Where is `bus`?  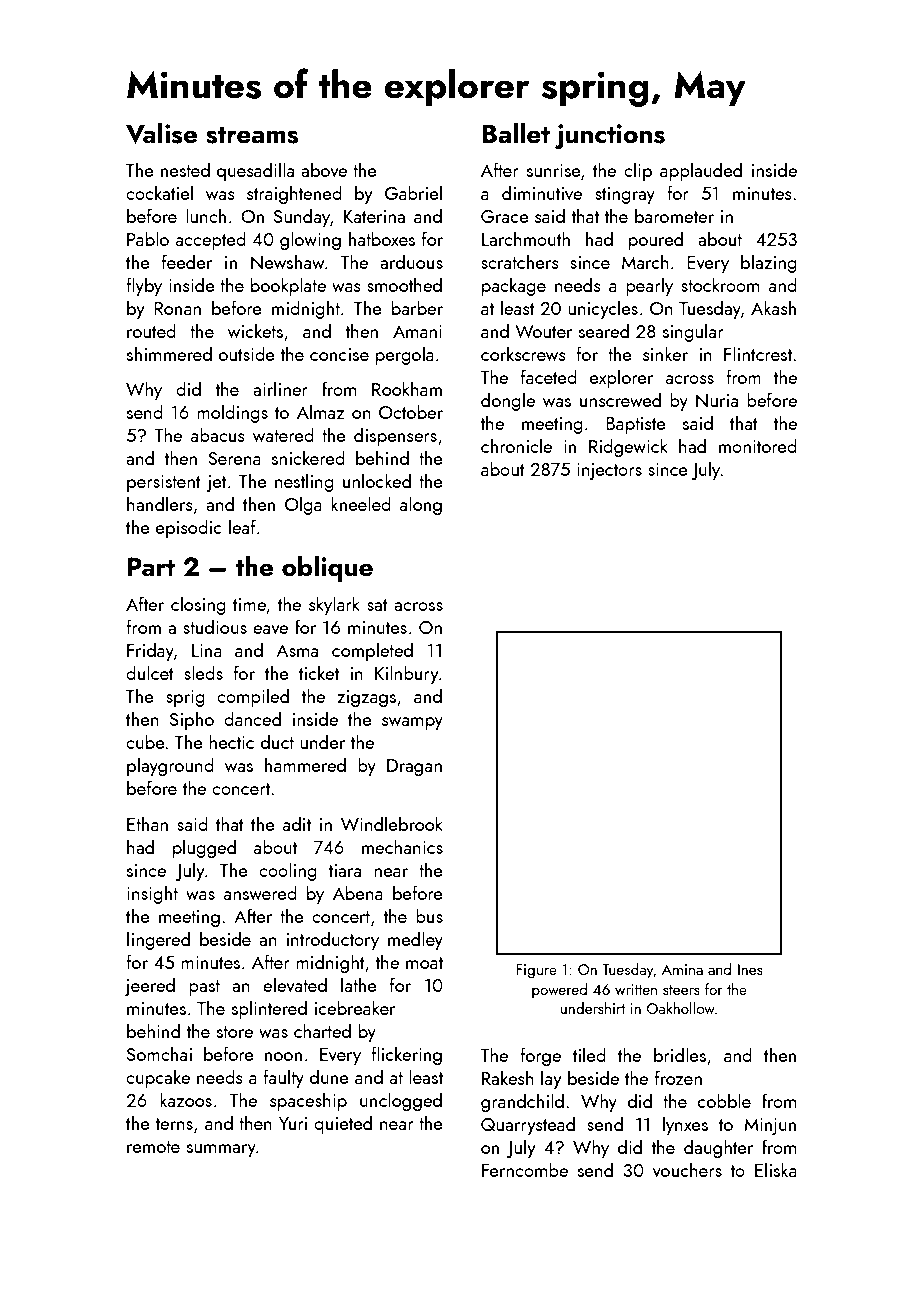
bus is located at coordinates (429, 915).
